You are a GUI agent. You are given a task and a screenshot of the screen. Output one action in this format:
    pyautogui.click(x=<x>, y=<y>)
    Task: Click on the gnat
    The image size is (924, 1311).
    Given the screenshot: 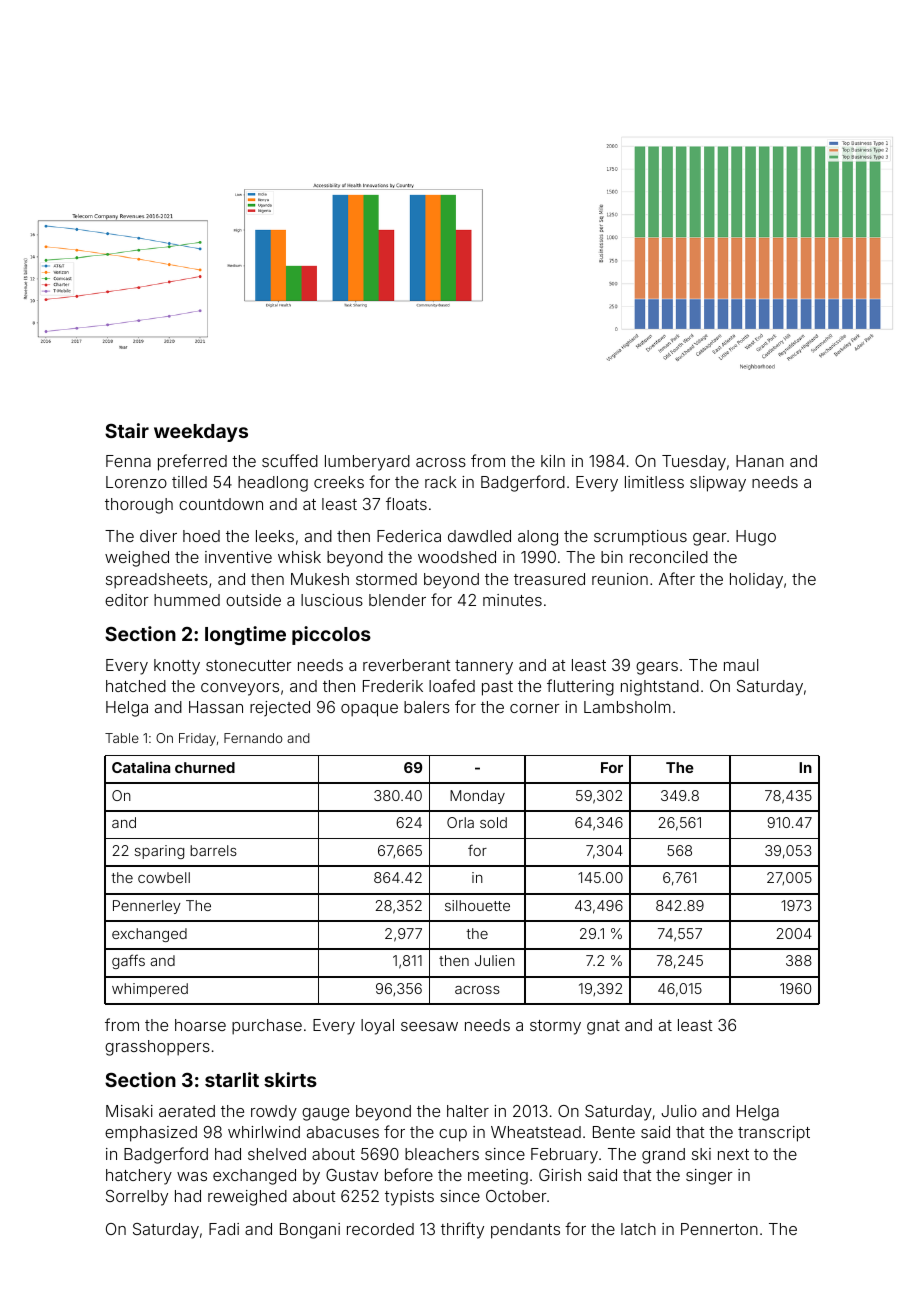 What is the action you would take?
    pyautogui.click(x=603, y=1027)
